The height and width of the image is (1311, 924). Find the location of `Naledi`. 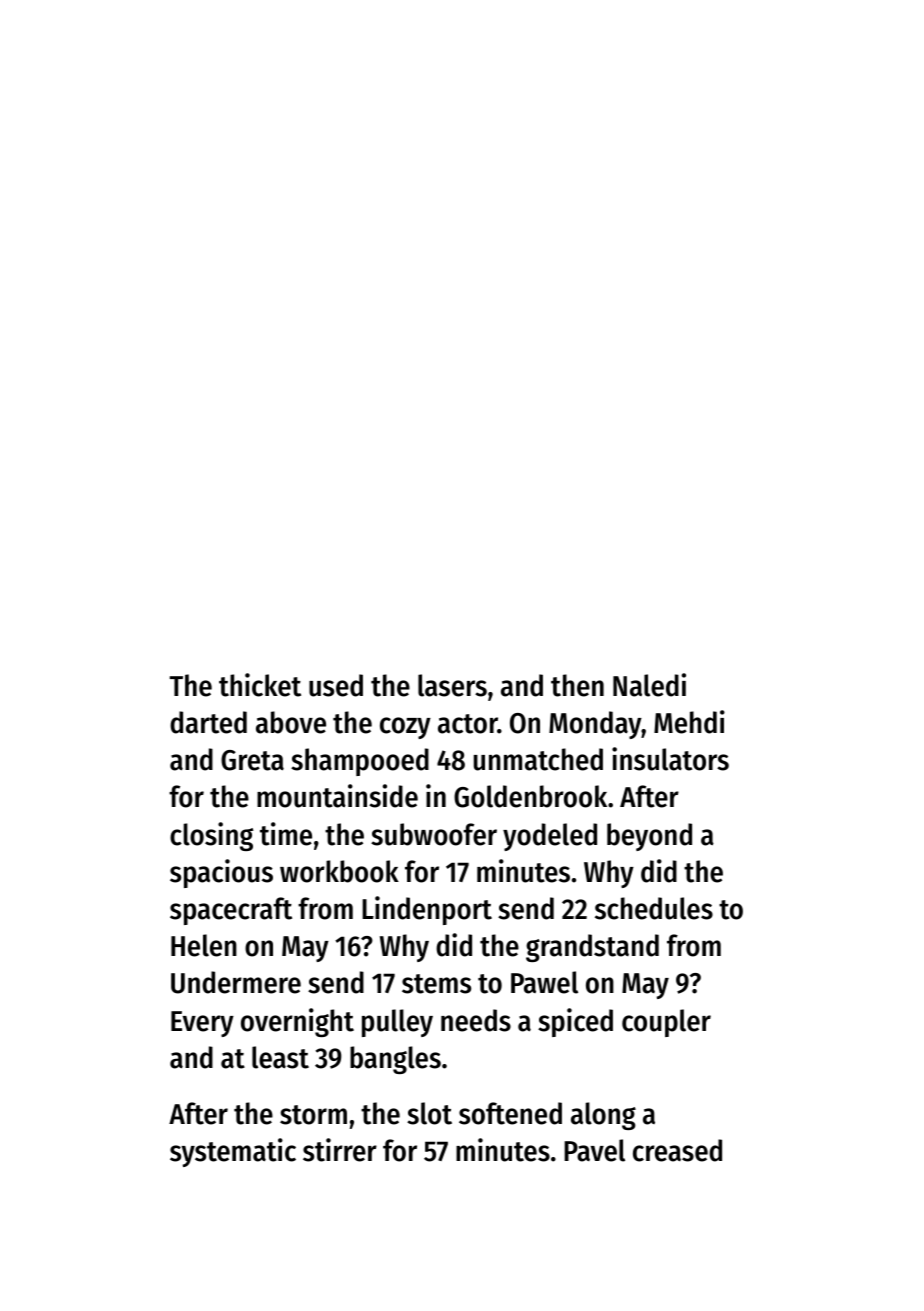

Naledi is located at coordinates (649, 685).
